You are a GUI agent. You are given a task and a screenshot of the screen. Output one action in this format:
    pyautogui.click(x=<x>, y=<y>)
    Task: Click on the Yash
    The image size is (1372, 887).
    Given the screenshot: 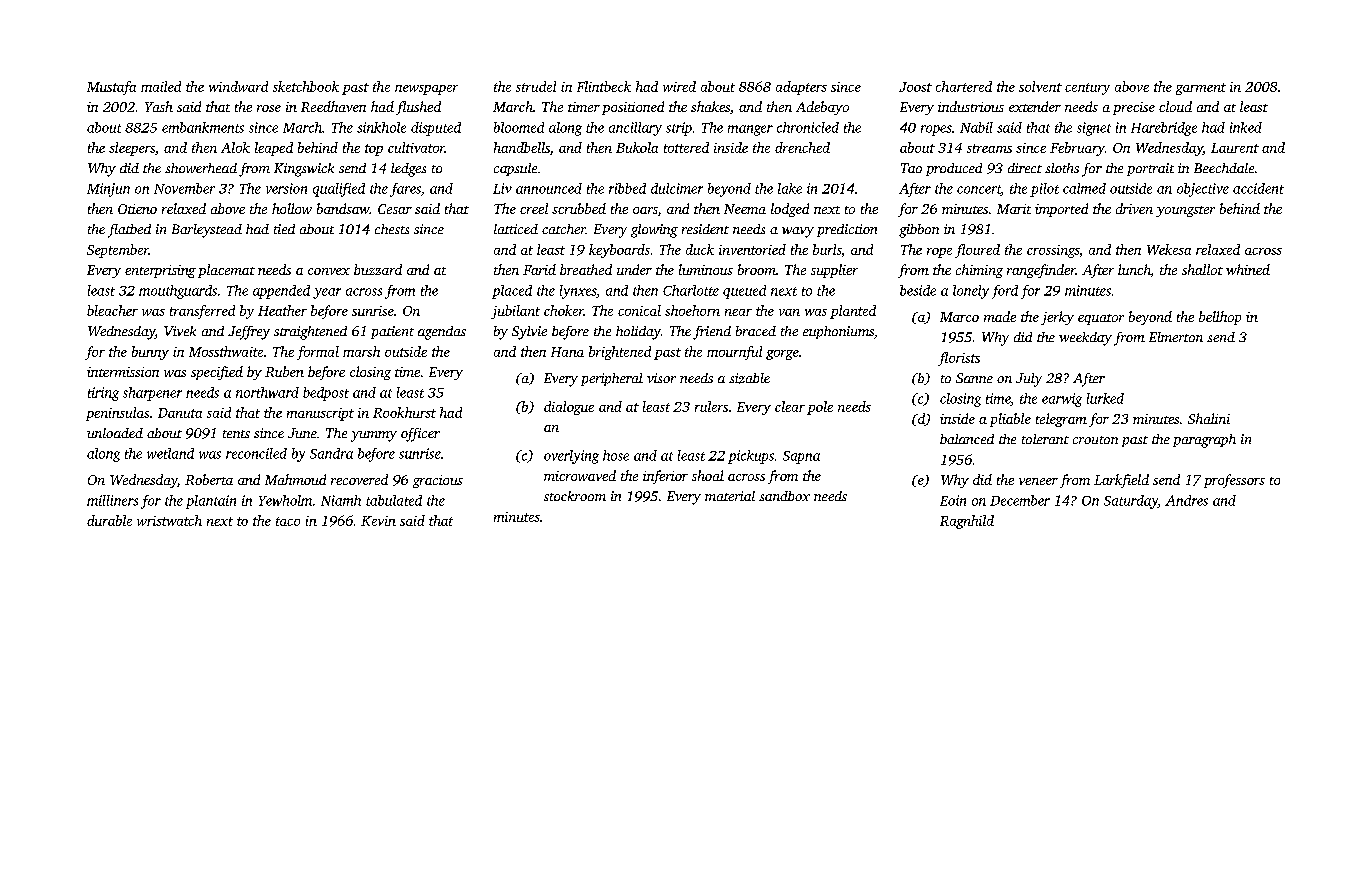 What is the action you would take?
    pyautogui.click(x=159, y=106)
